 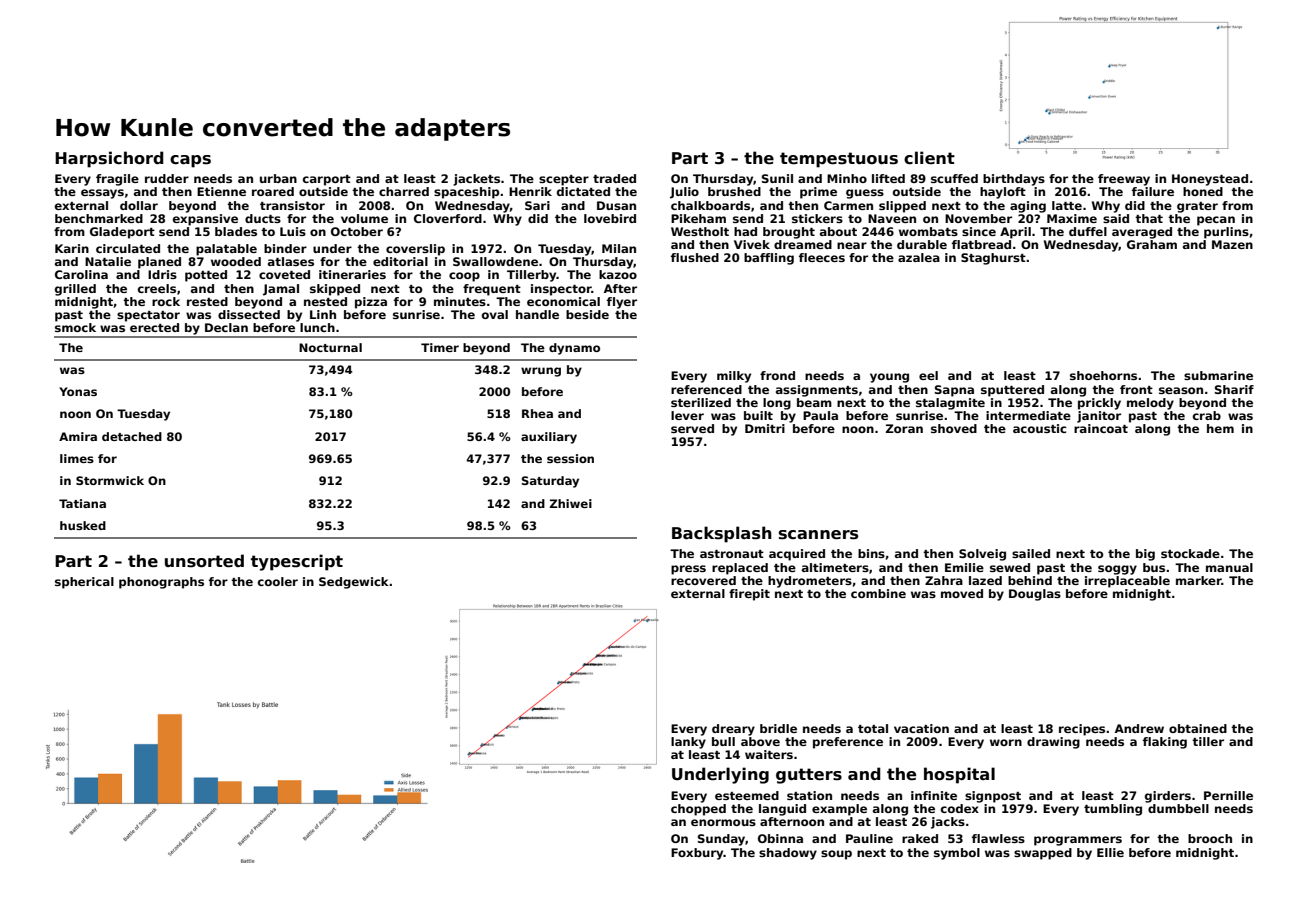 What do you see at coordinates (614, 178) in the document?
I see `traded` at bounding box center [614, 178].
